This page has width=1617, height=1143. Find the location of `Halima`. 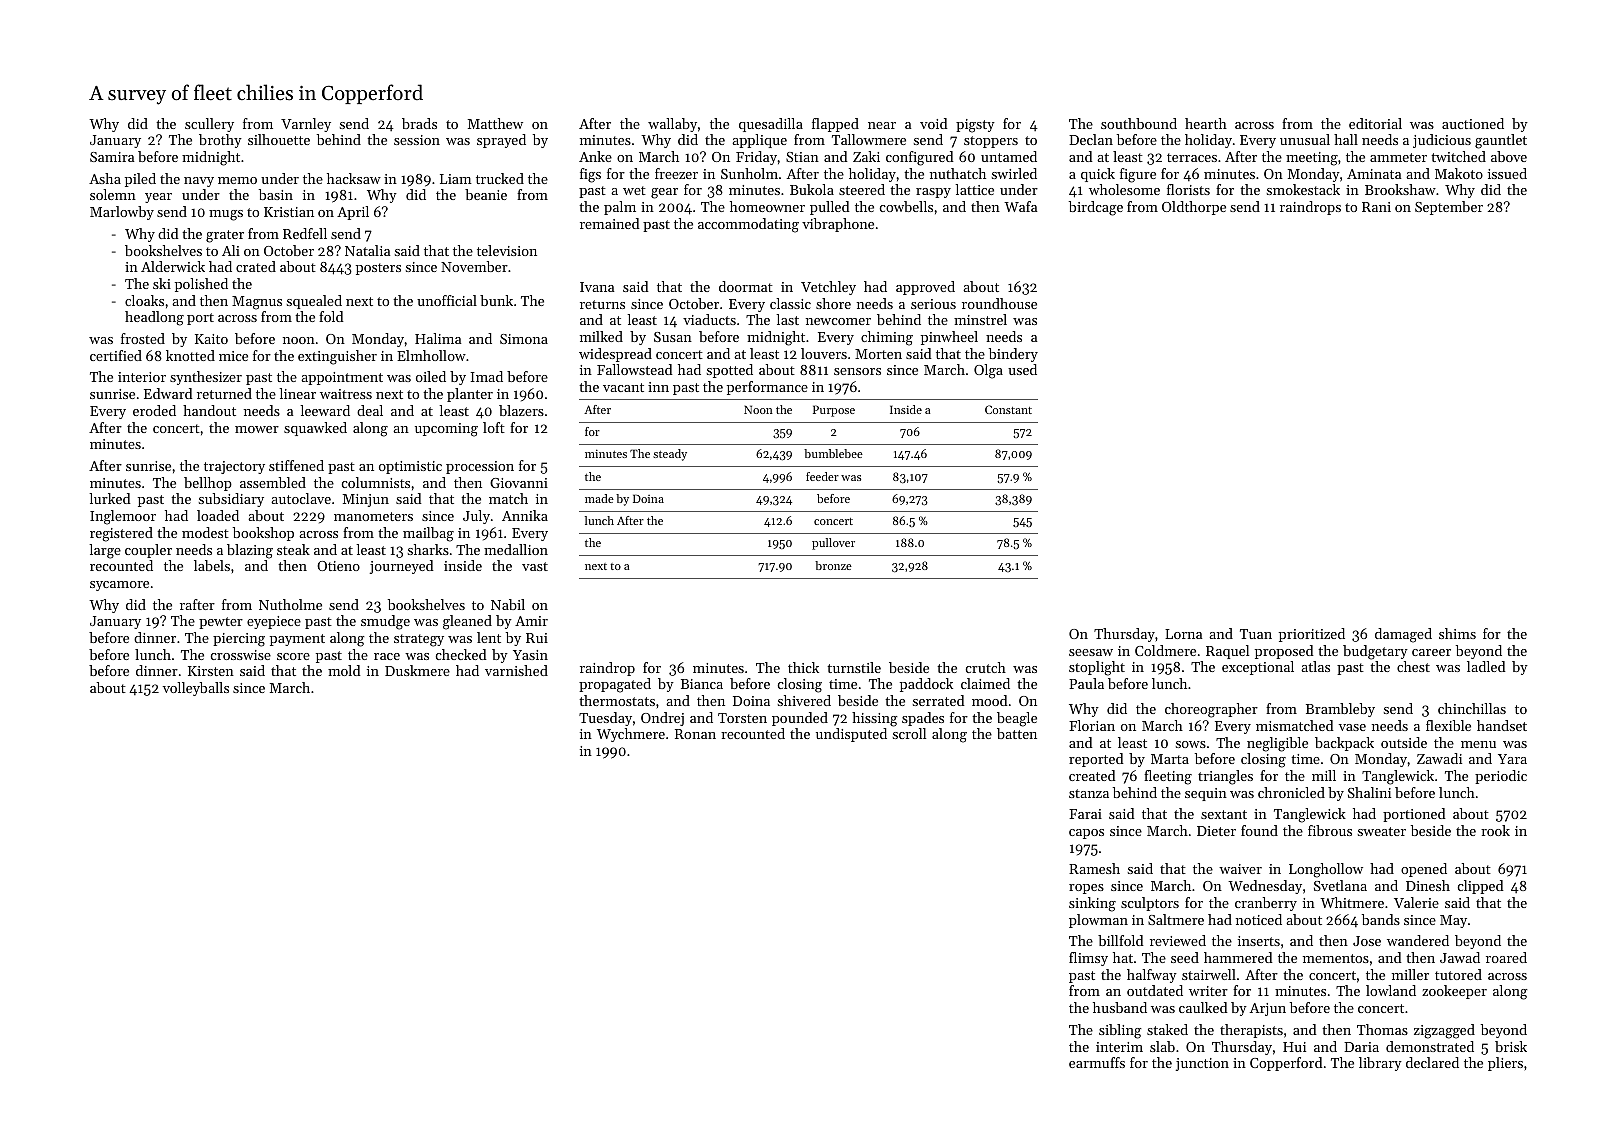

Halima is located at coordinates (438, 338).
